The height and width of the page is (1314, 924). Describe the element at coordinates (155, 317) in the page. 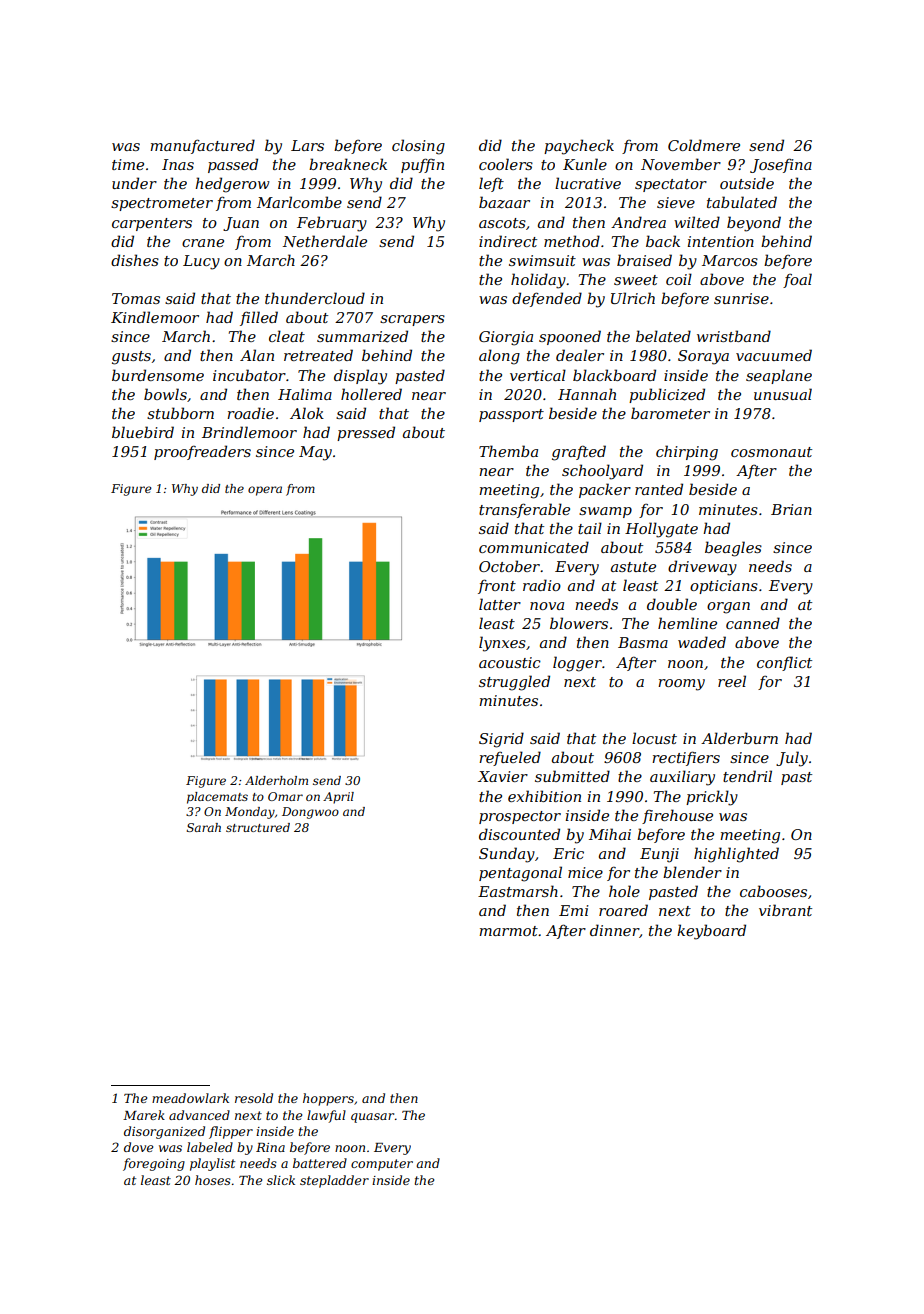

I see `Kindlemoor` at that location.
